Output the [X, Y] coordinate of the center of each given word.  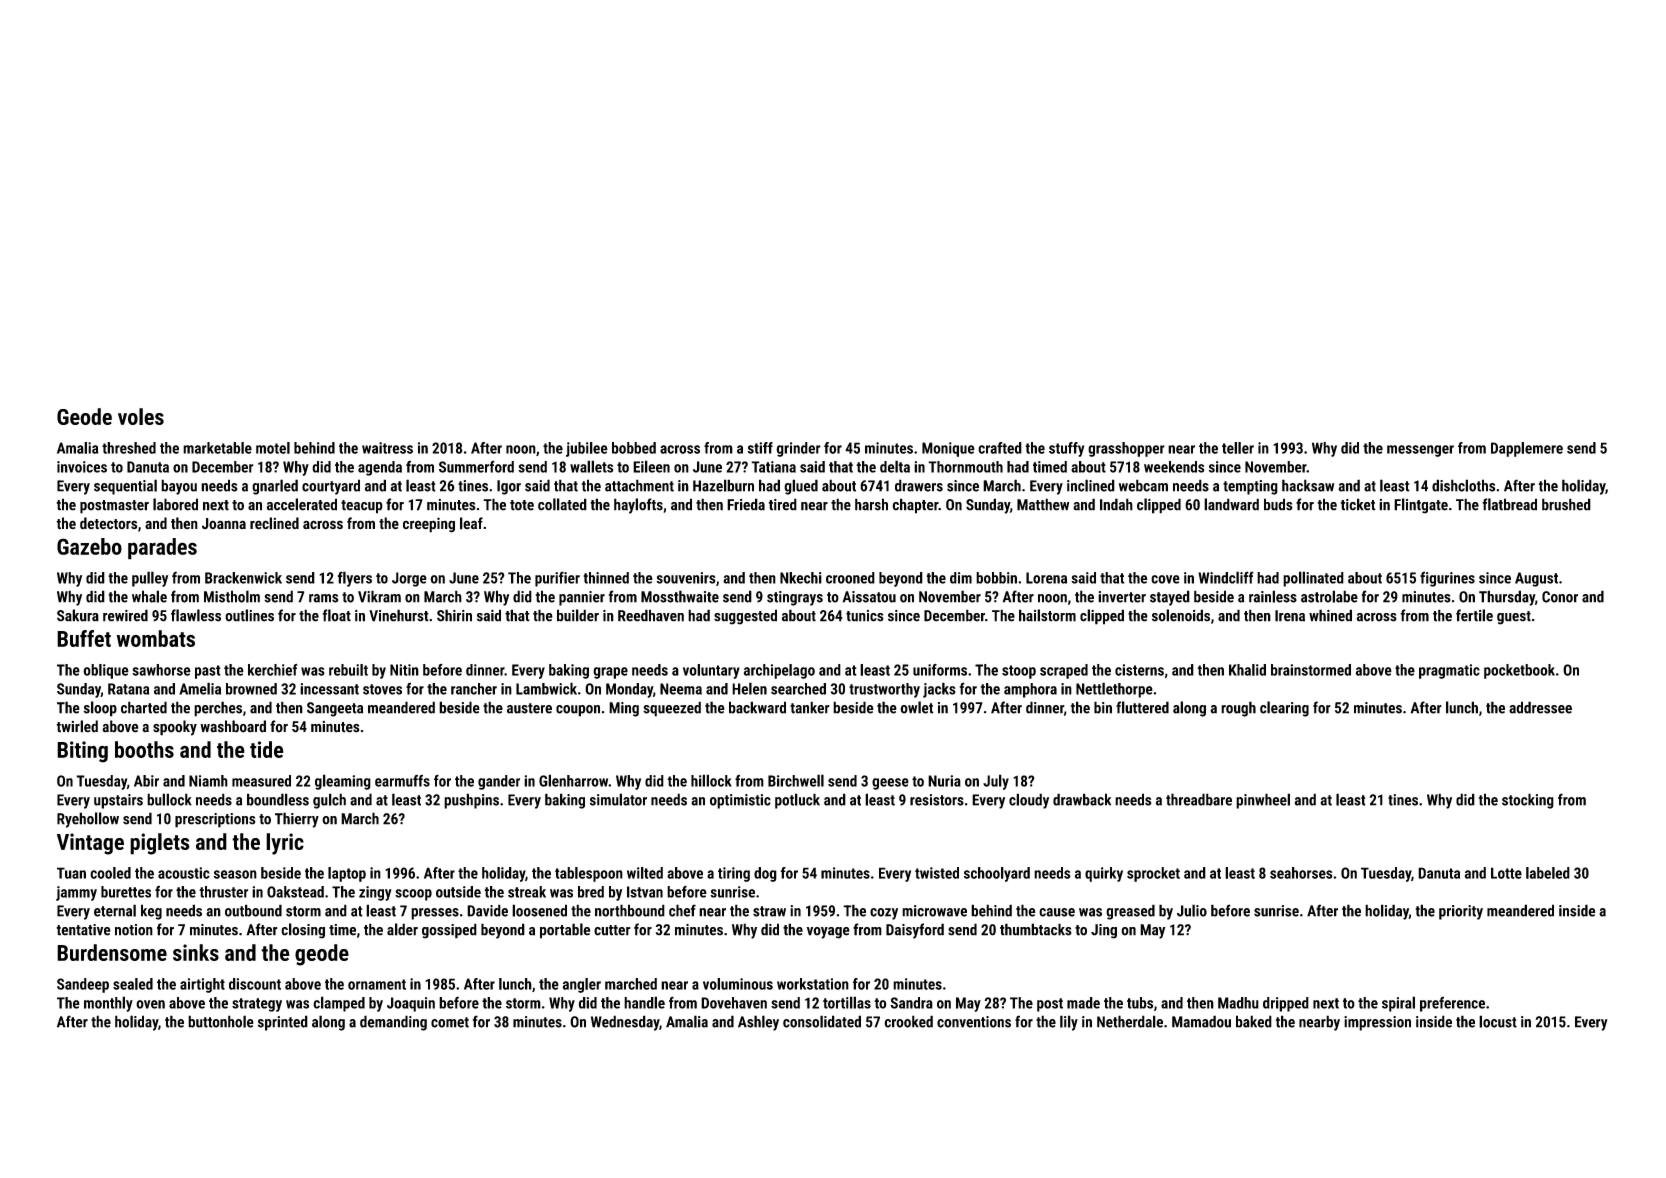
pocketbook [1519, 671]
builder [578, 615]
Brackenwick [243, 578]
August [1536, 579]
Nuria [944, 781]
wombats [156, 638]
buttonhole [221, 1021]
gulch [329, 801]
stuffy [1066, 449]
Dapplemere [1527, 449]
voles [141, 416]
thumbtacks [1036, 929]
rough [1238, 709]
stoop [1019, 672]
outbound [253, 910]
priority [1461, 912]
